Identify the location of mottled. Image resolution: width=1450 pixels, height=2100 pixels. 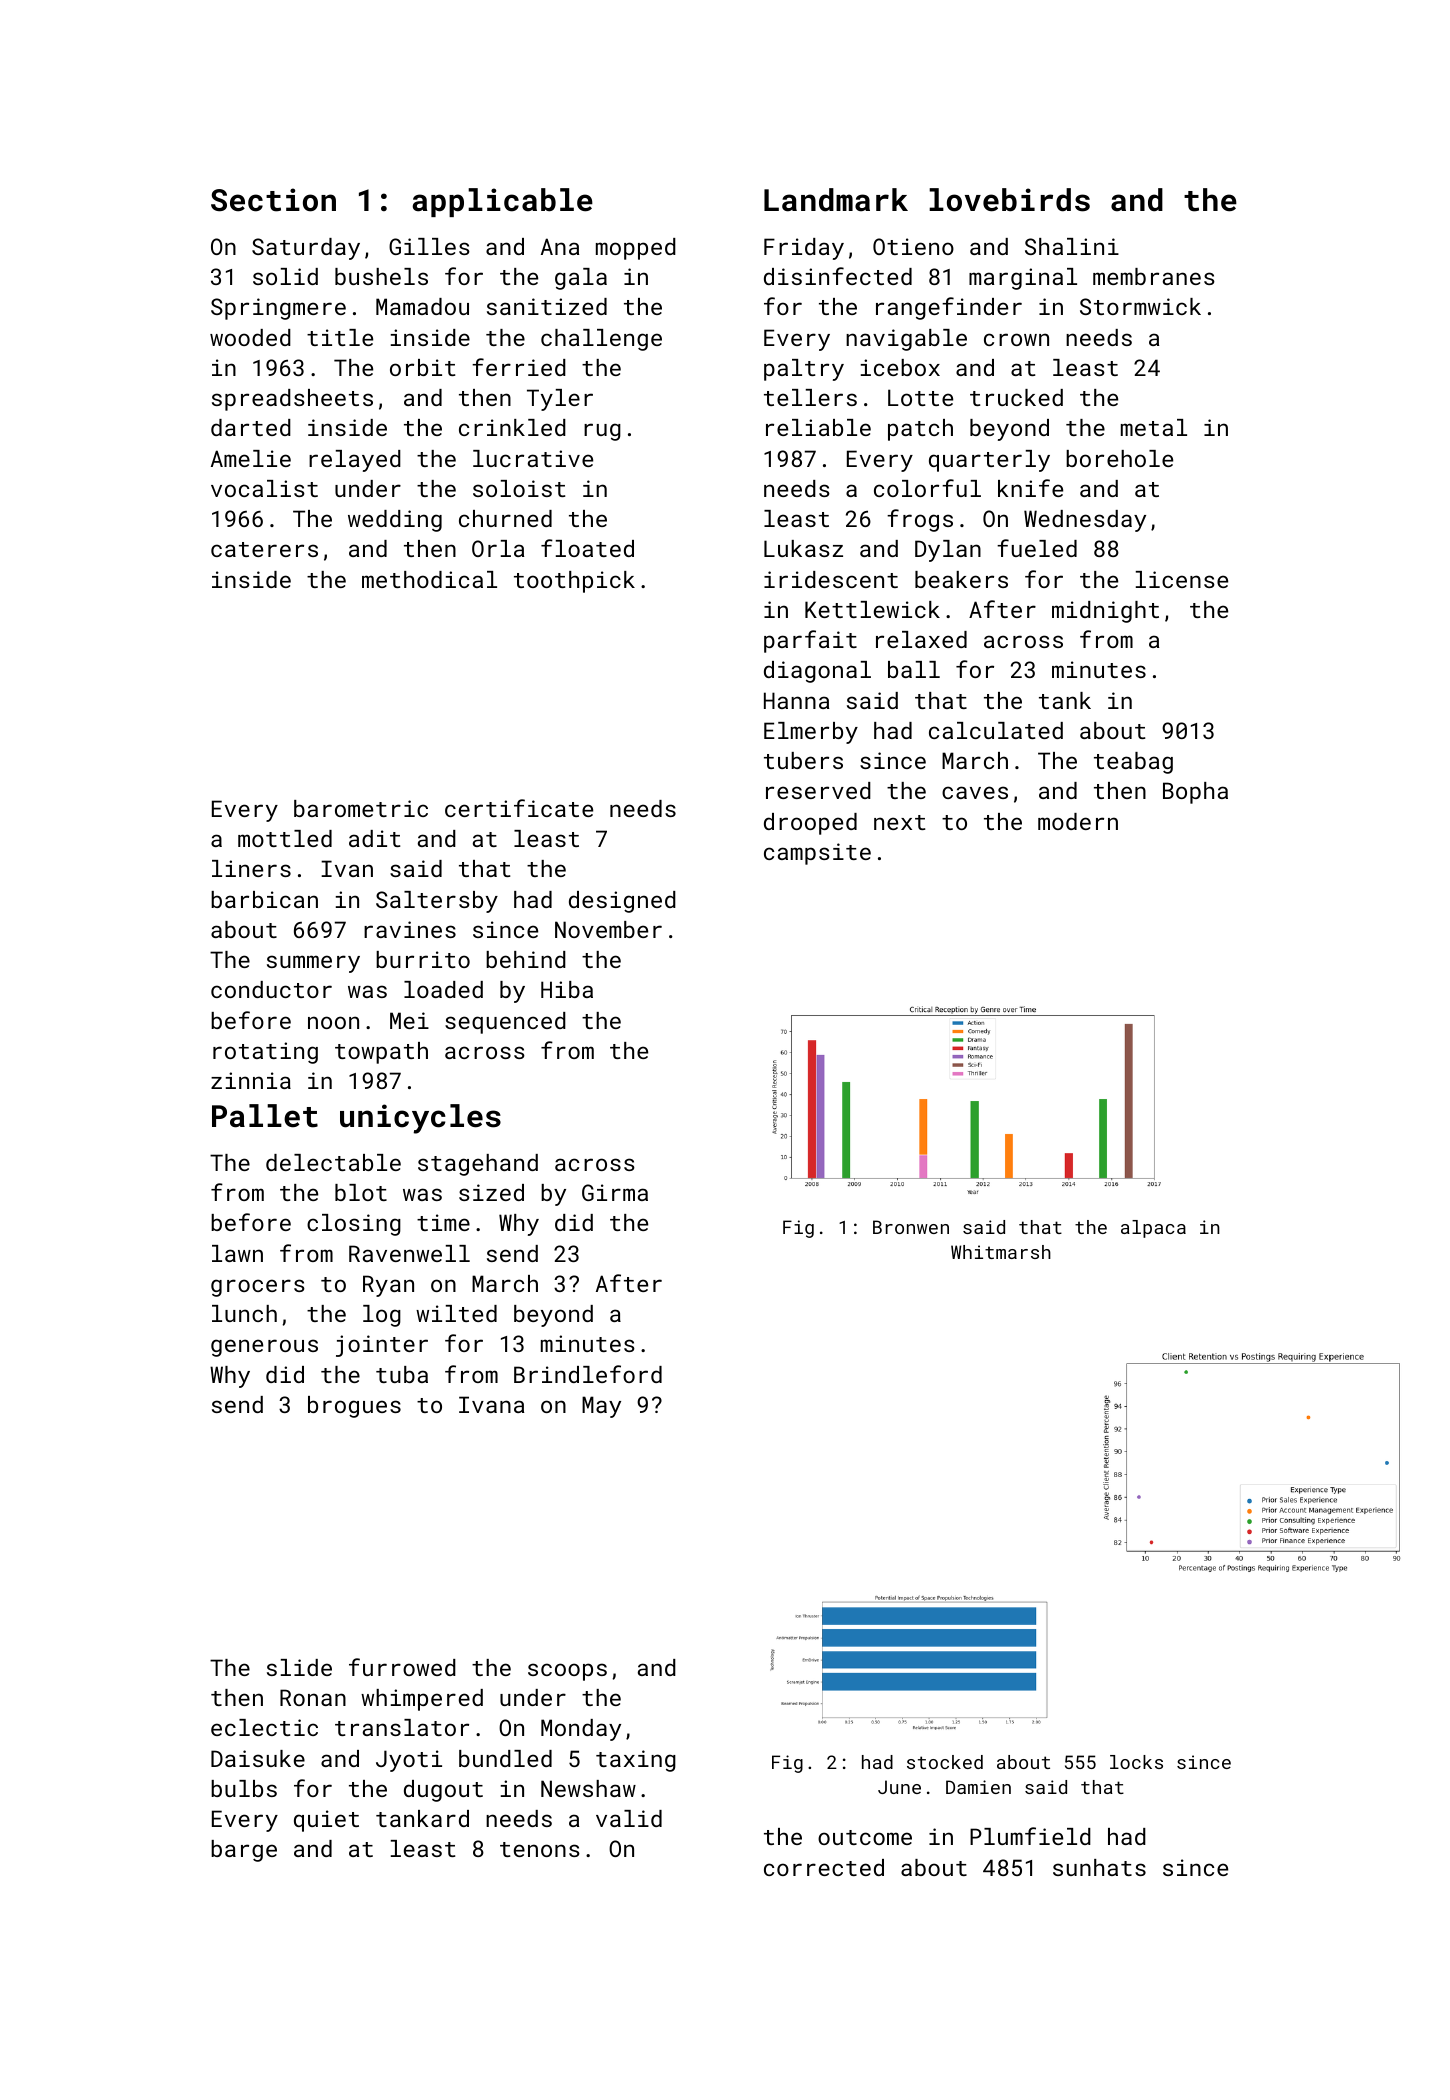
(285, 838).
